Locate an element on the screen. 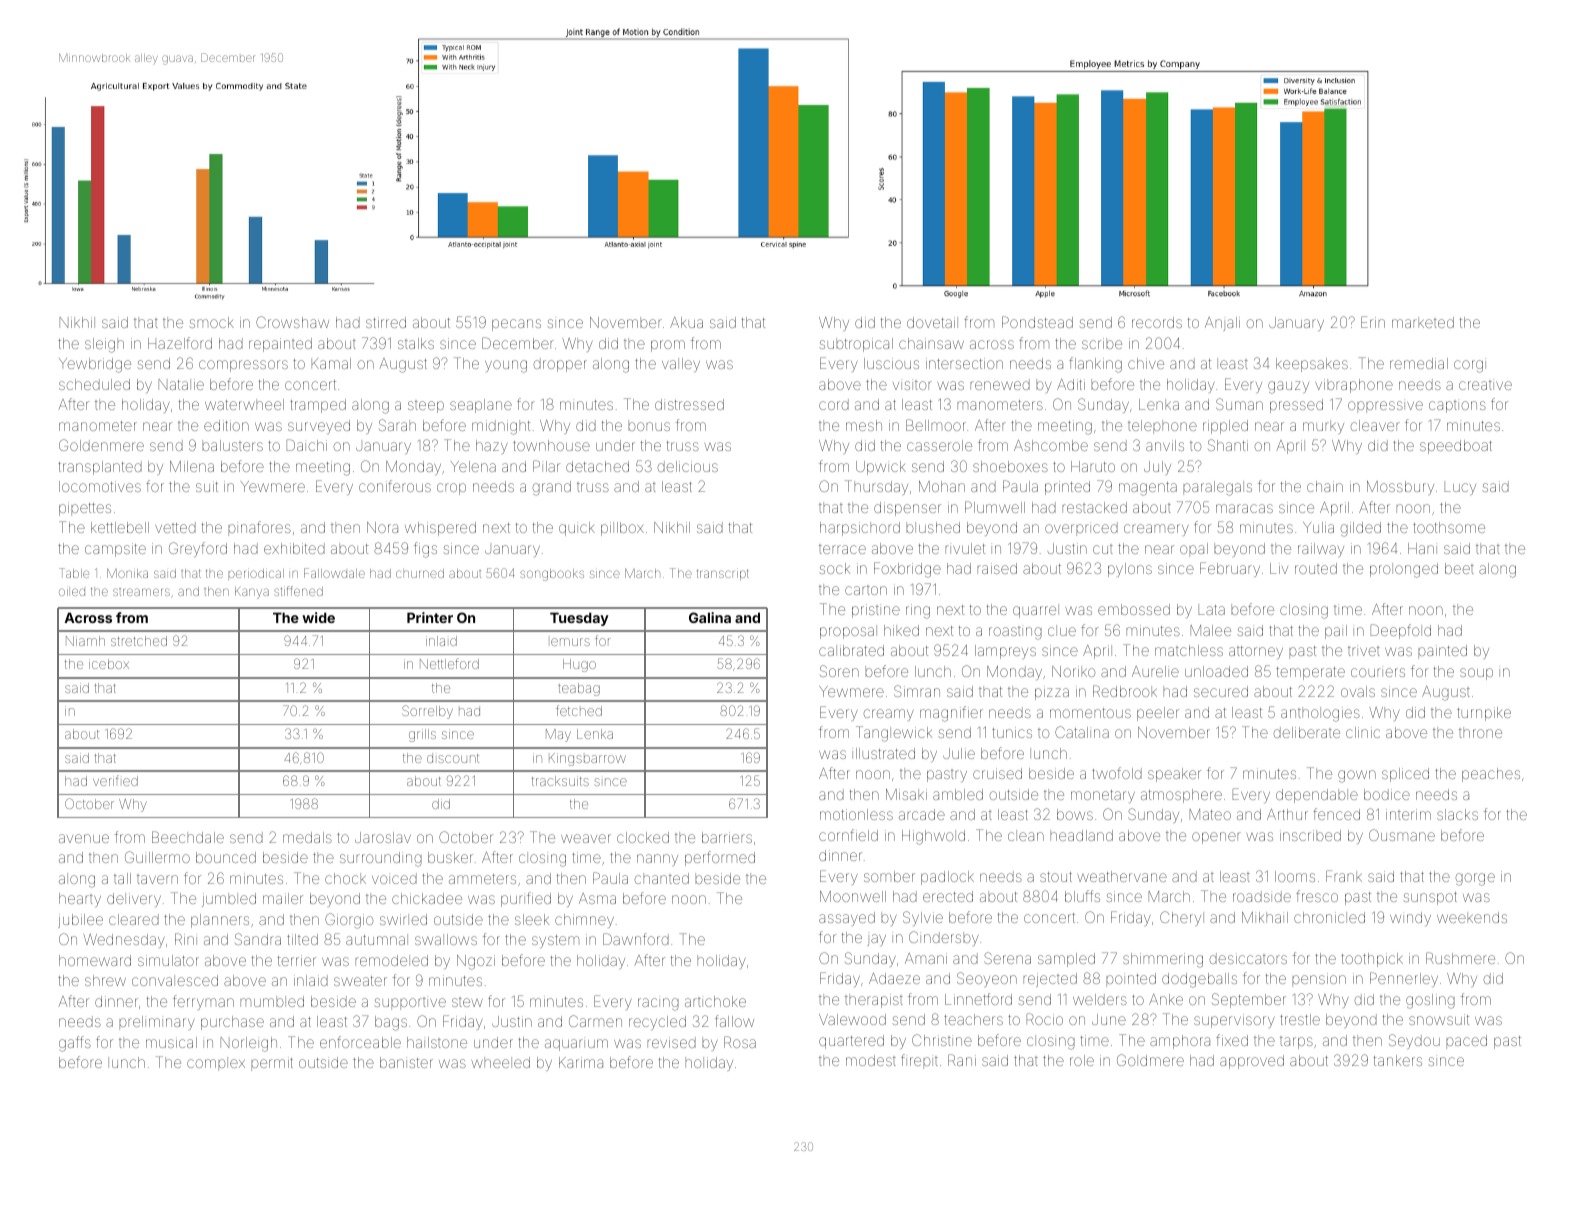 This screenshot has height=1226, width=1586. teabag is located at coordinates (579, 689).
